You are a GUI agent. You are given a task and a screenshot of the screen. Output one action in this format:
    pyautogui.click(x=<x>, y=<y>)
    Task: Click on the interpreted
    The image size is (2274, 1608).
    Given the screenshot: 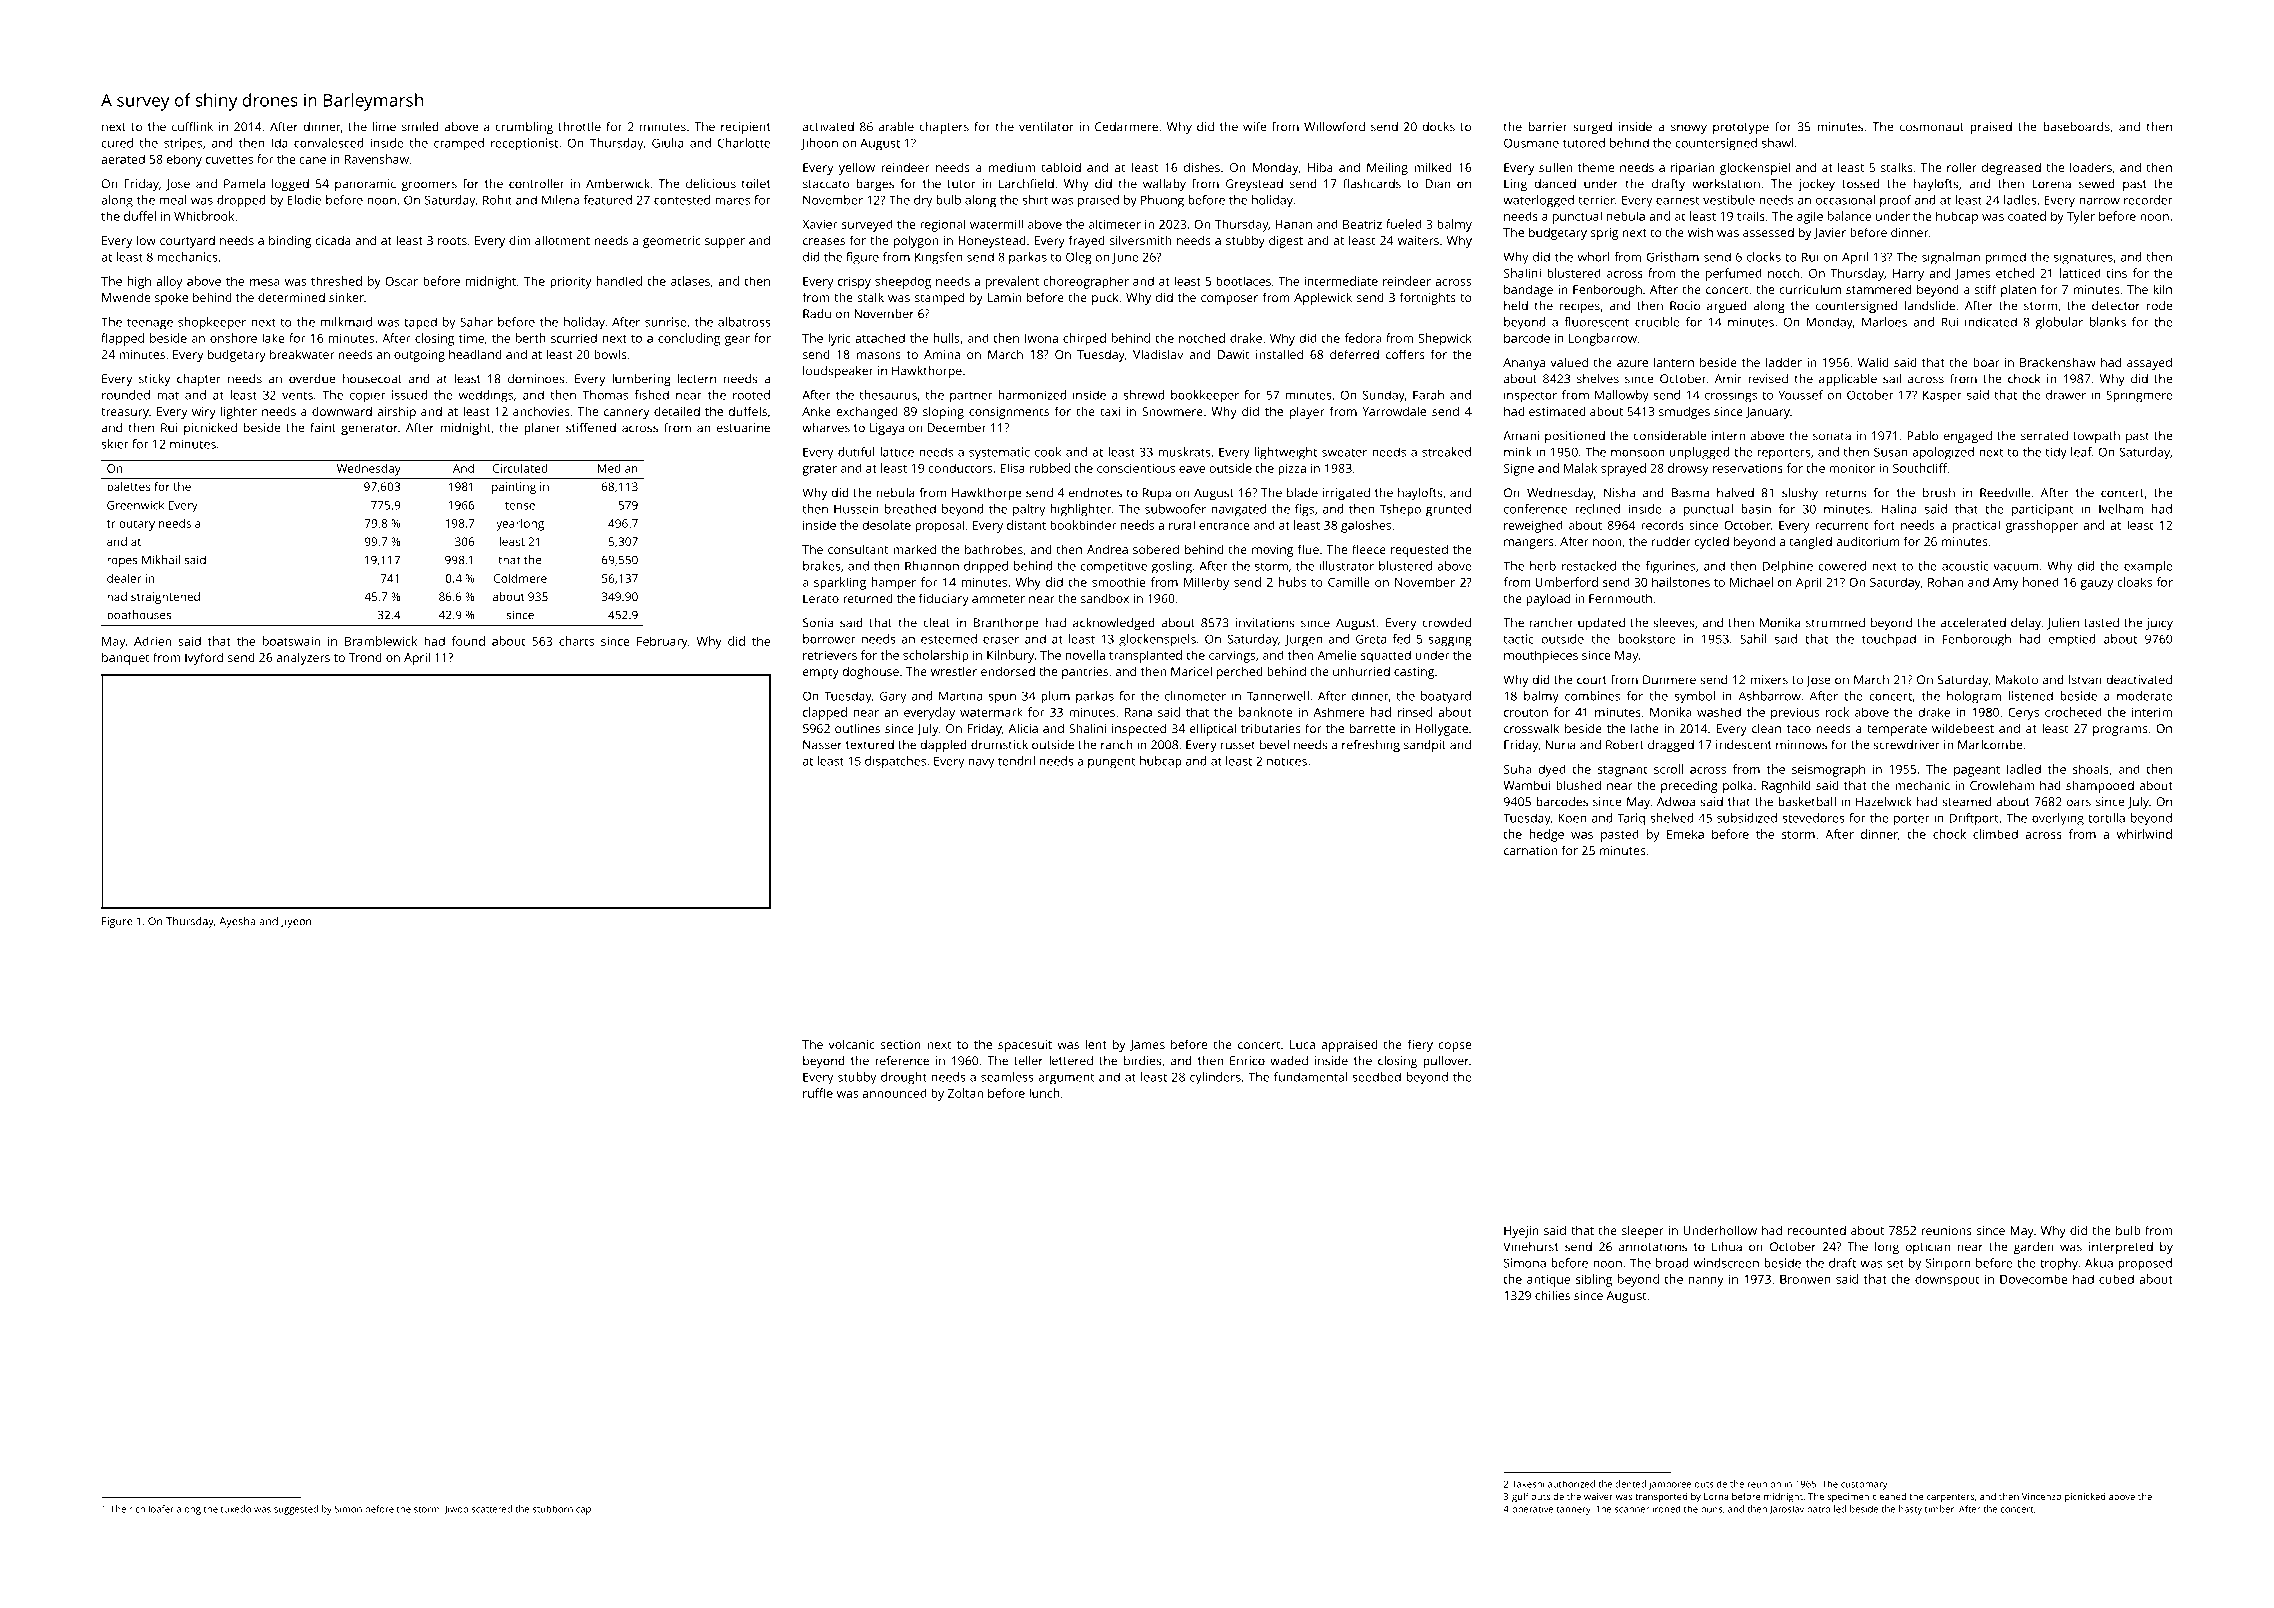 What is the action you would take?
    pyautogui.click(x=2121, y=1248)
